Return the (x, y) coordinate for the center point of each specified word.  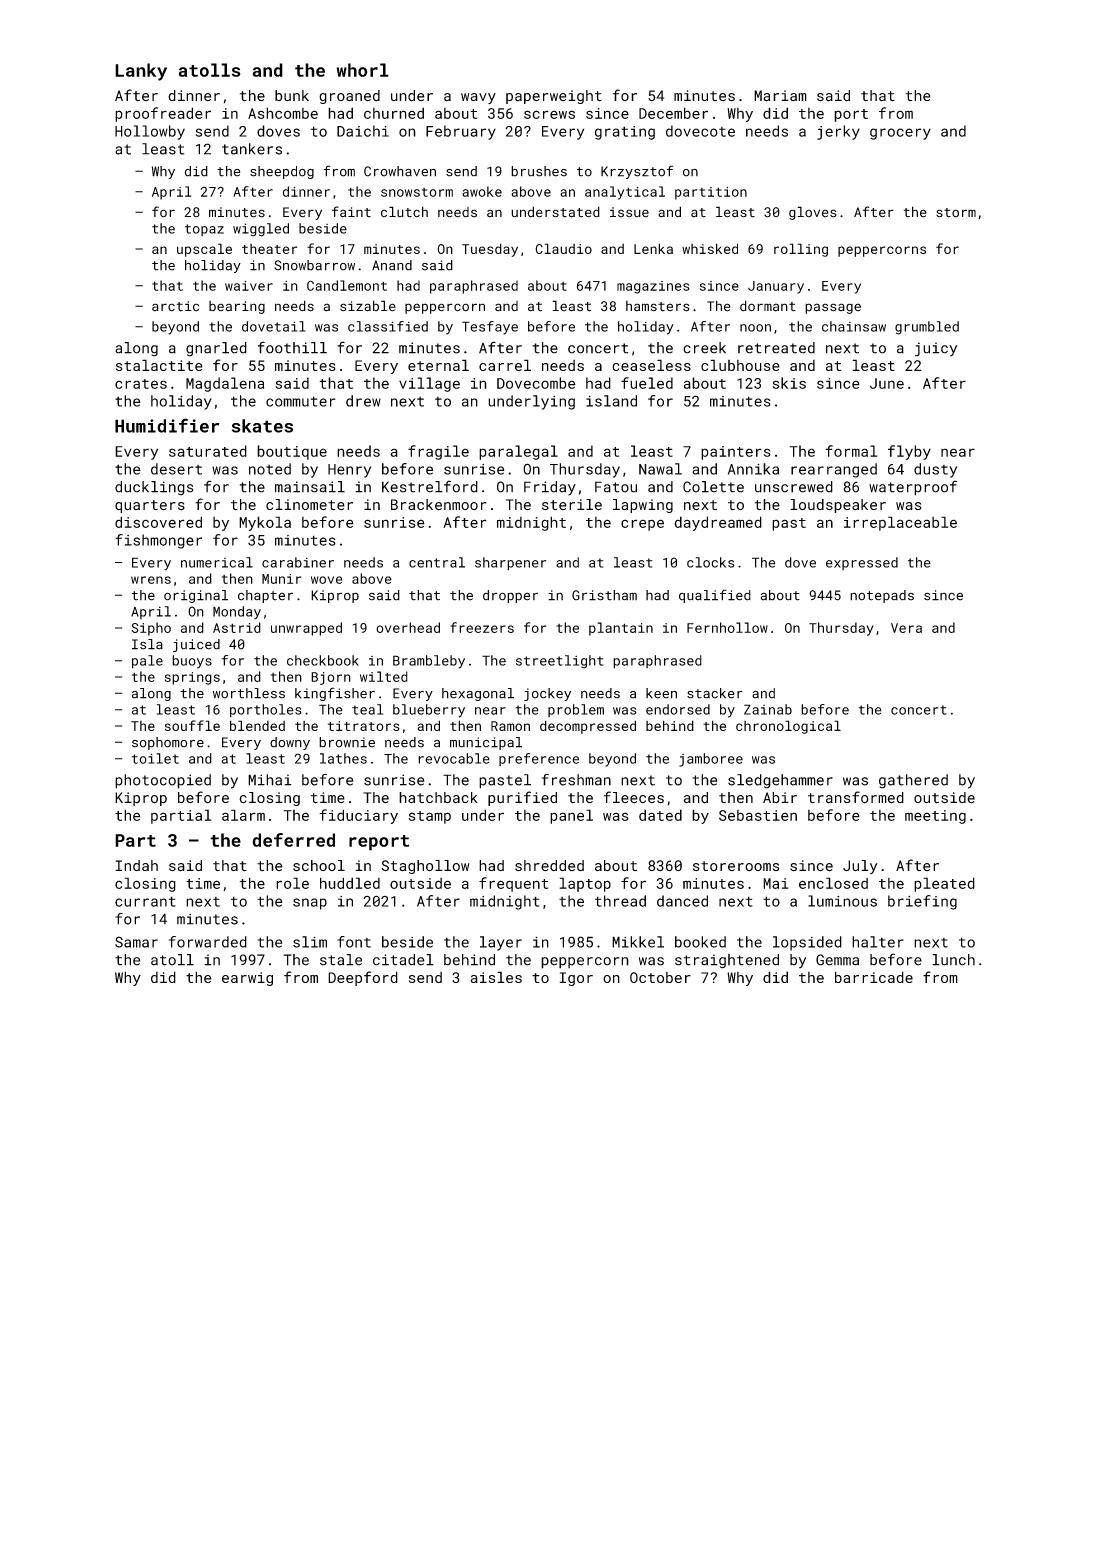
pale (147, 662)
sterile (572, 505)
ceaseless (651, 365)
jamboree (711, 760)
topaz (204, 230)
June (887, 383)
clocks (711, 562)
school (319, 865)
